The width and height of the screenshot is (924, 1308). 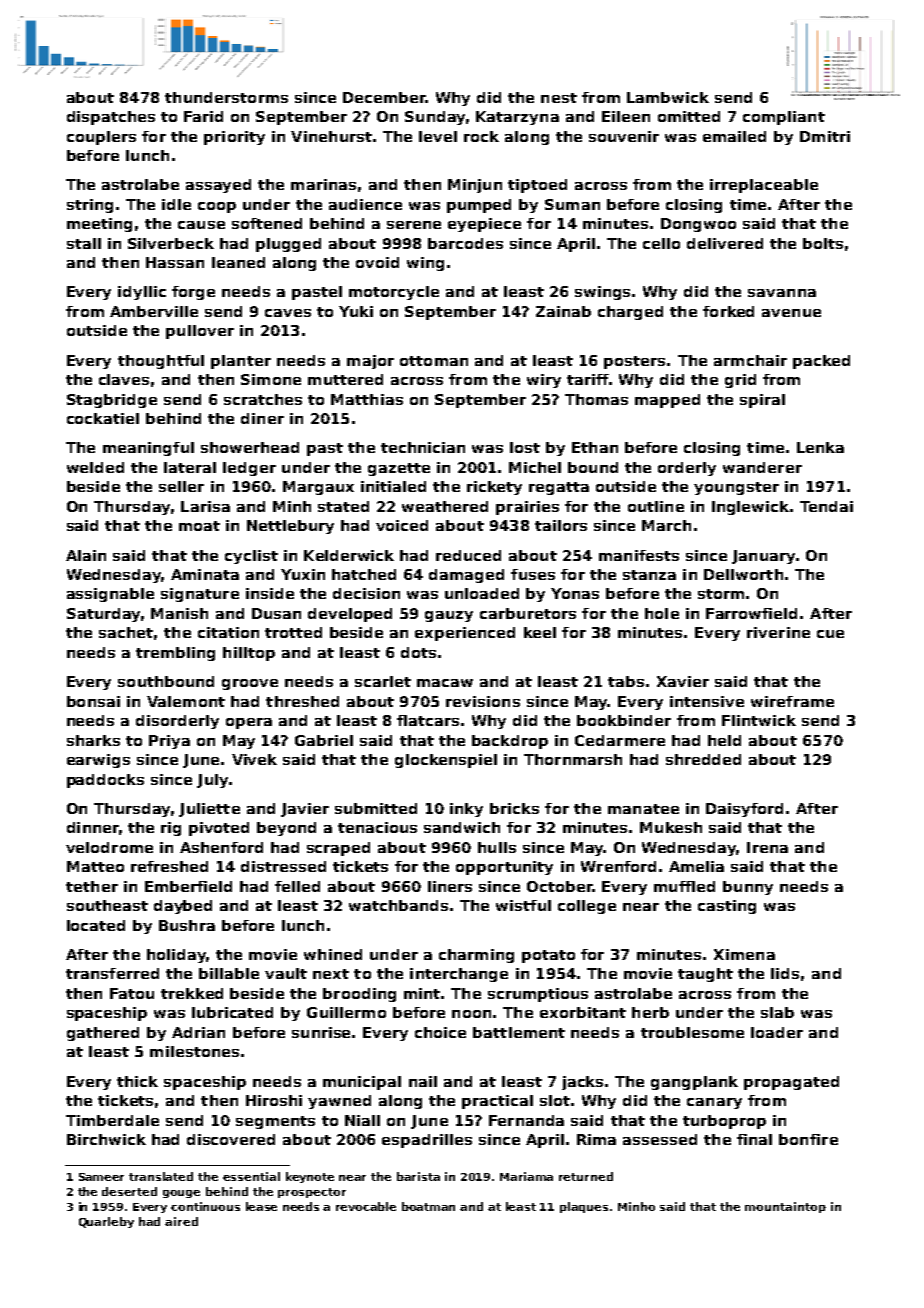 What do you see at coordinates (331, 136) in the screenshot?
I see `Vinehurst` at bounding box center [331, 136].
